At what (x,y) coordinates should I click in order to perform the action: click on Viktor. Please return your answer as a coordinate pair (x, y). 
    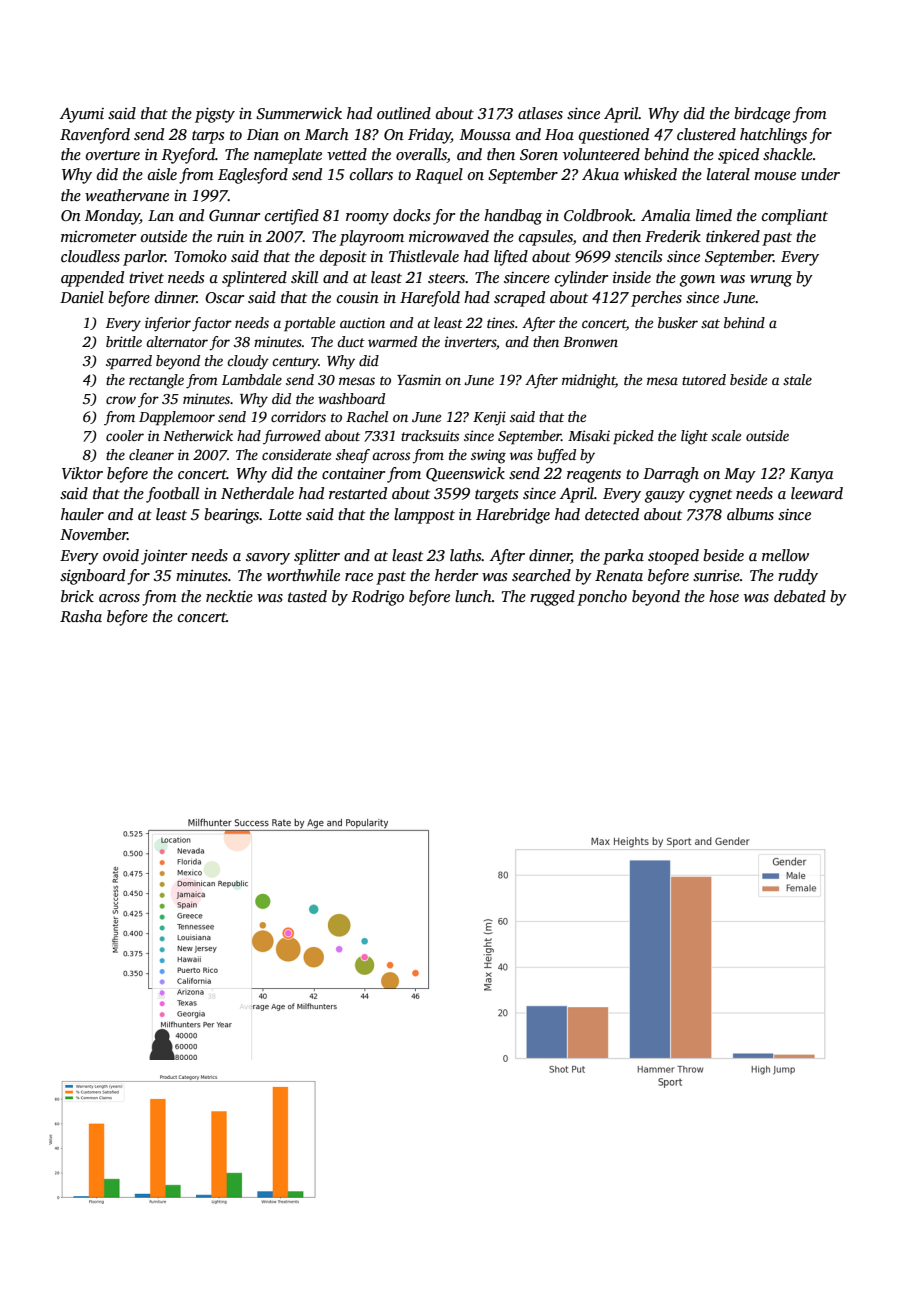
    Looking at the image, I should click on (82, 473).
